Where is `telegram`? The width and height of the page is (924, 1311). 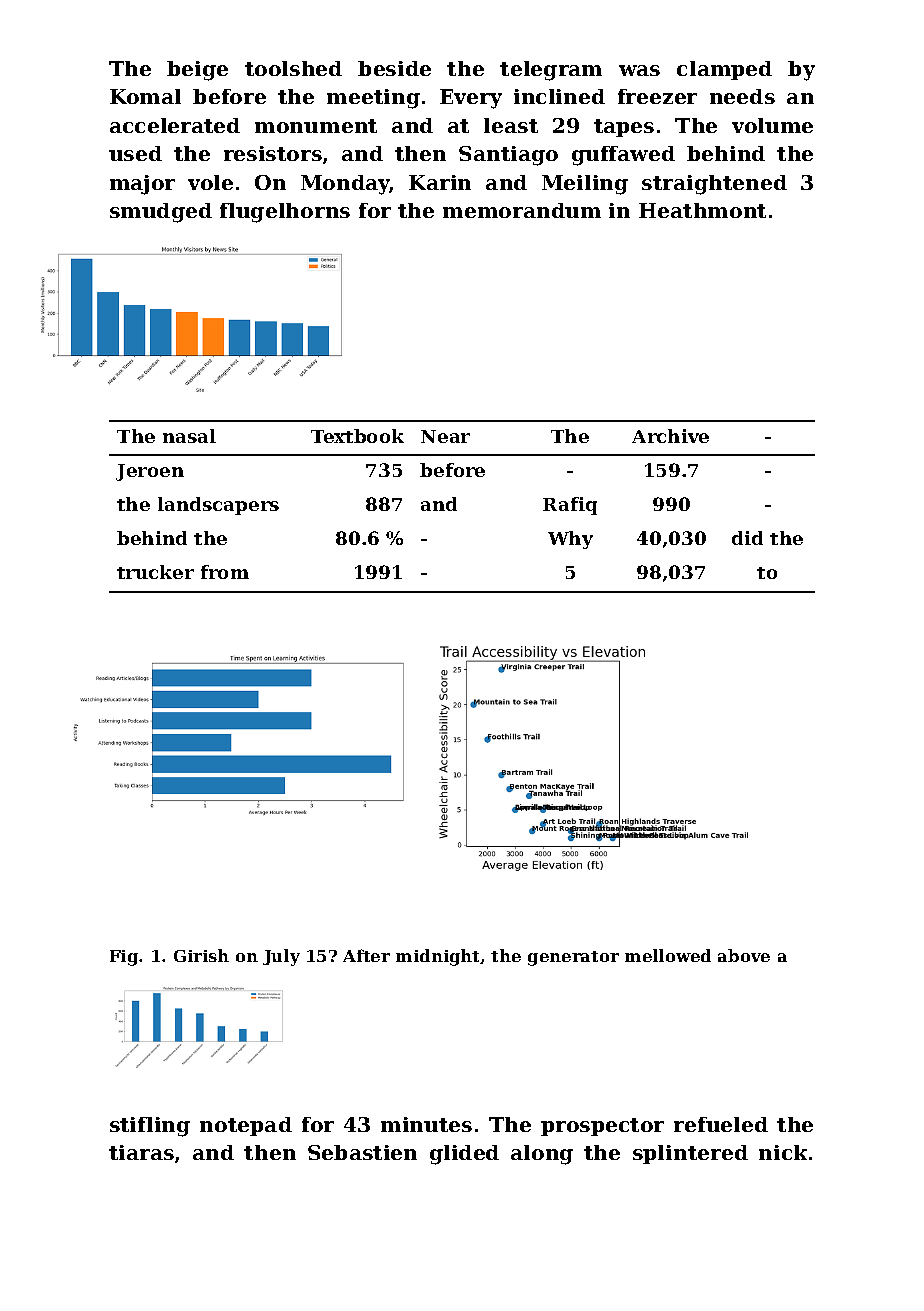
telegram is located at coordinates (551, 71).
